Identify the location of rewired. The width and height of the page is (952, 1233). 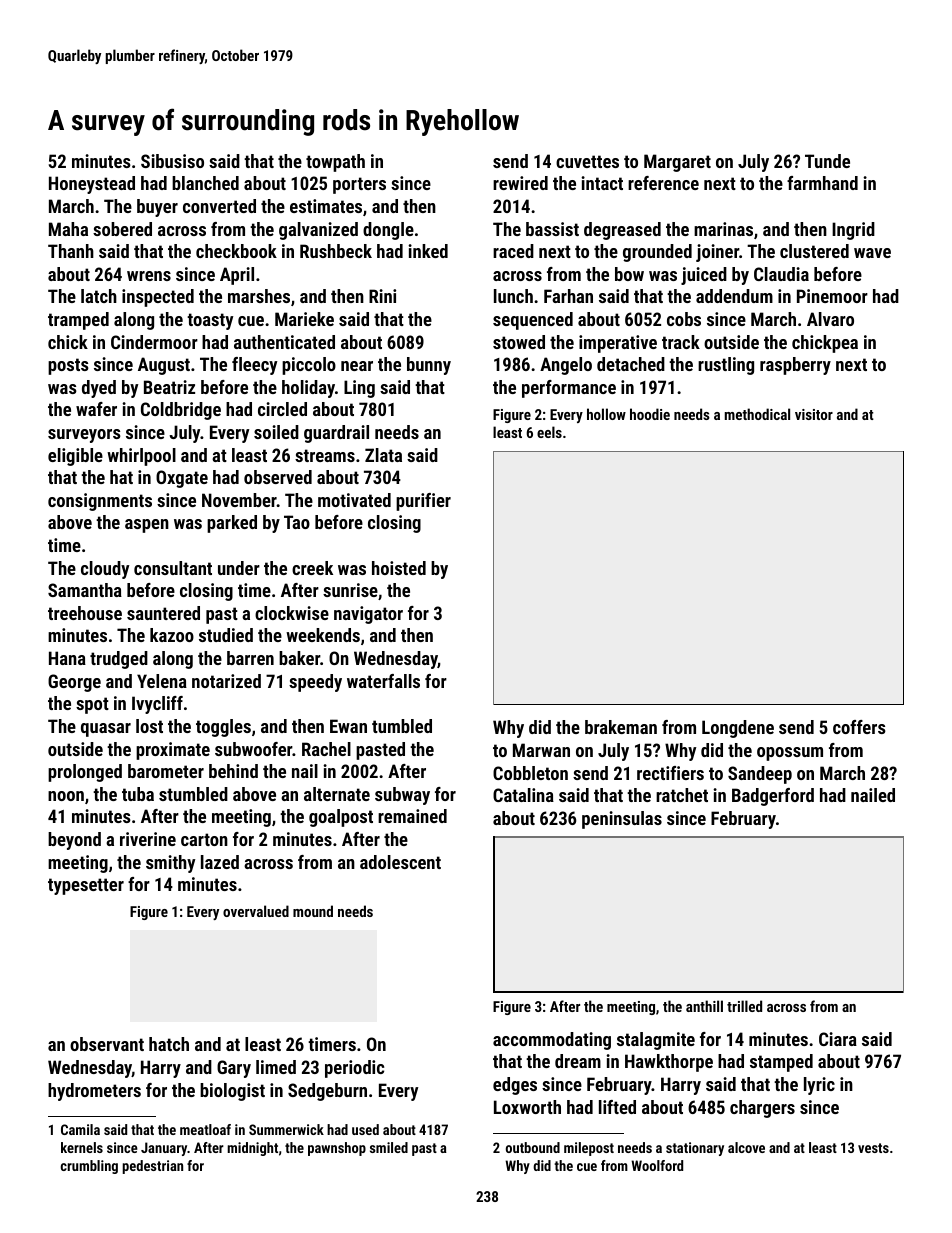
(520, 183).
